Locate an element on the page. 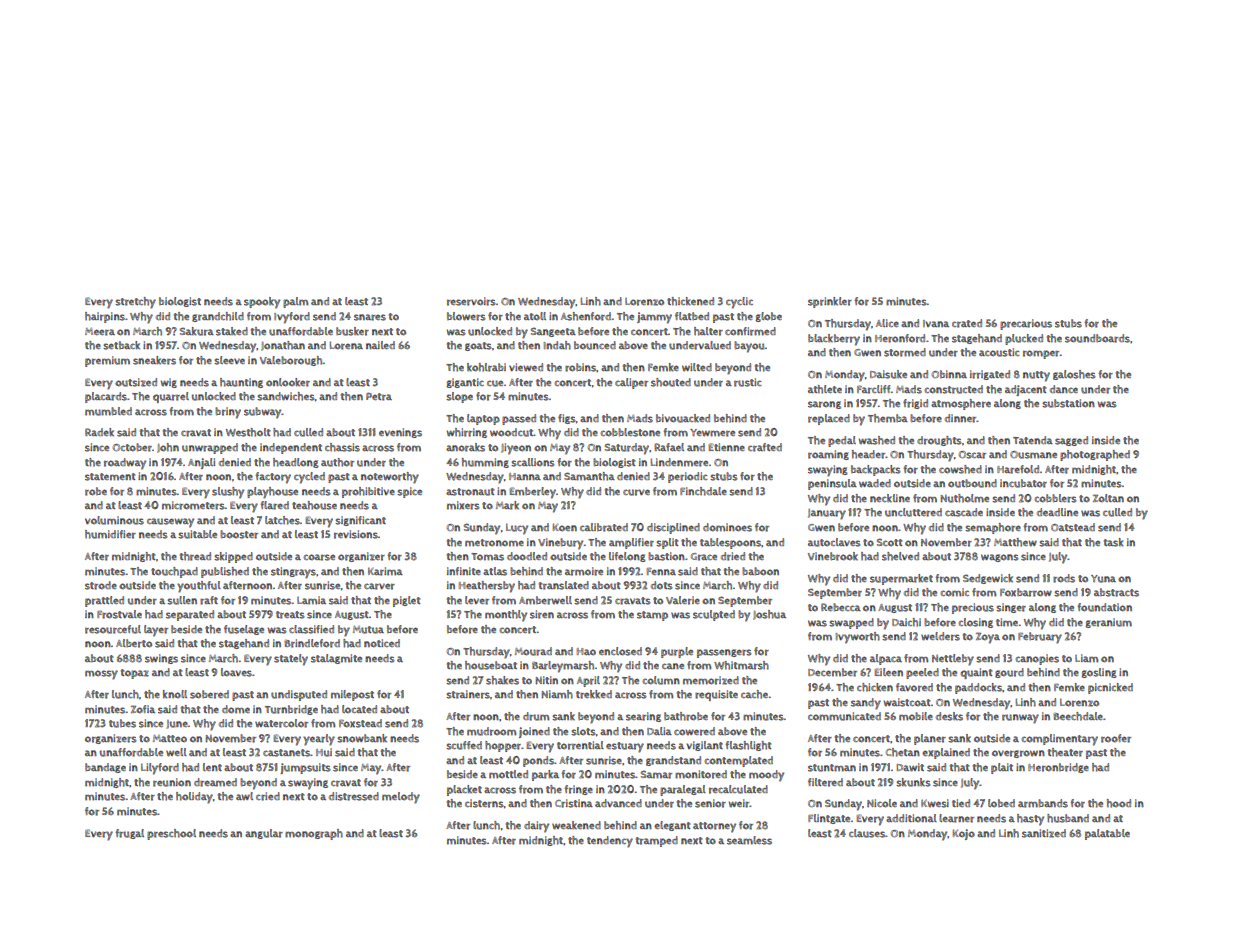 This image has width=1233, height=952. wig is located at coordinates (169, 383).
